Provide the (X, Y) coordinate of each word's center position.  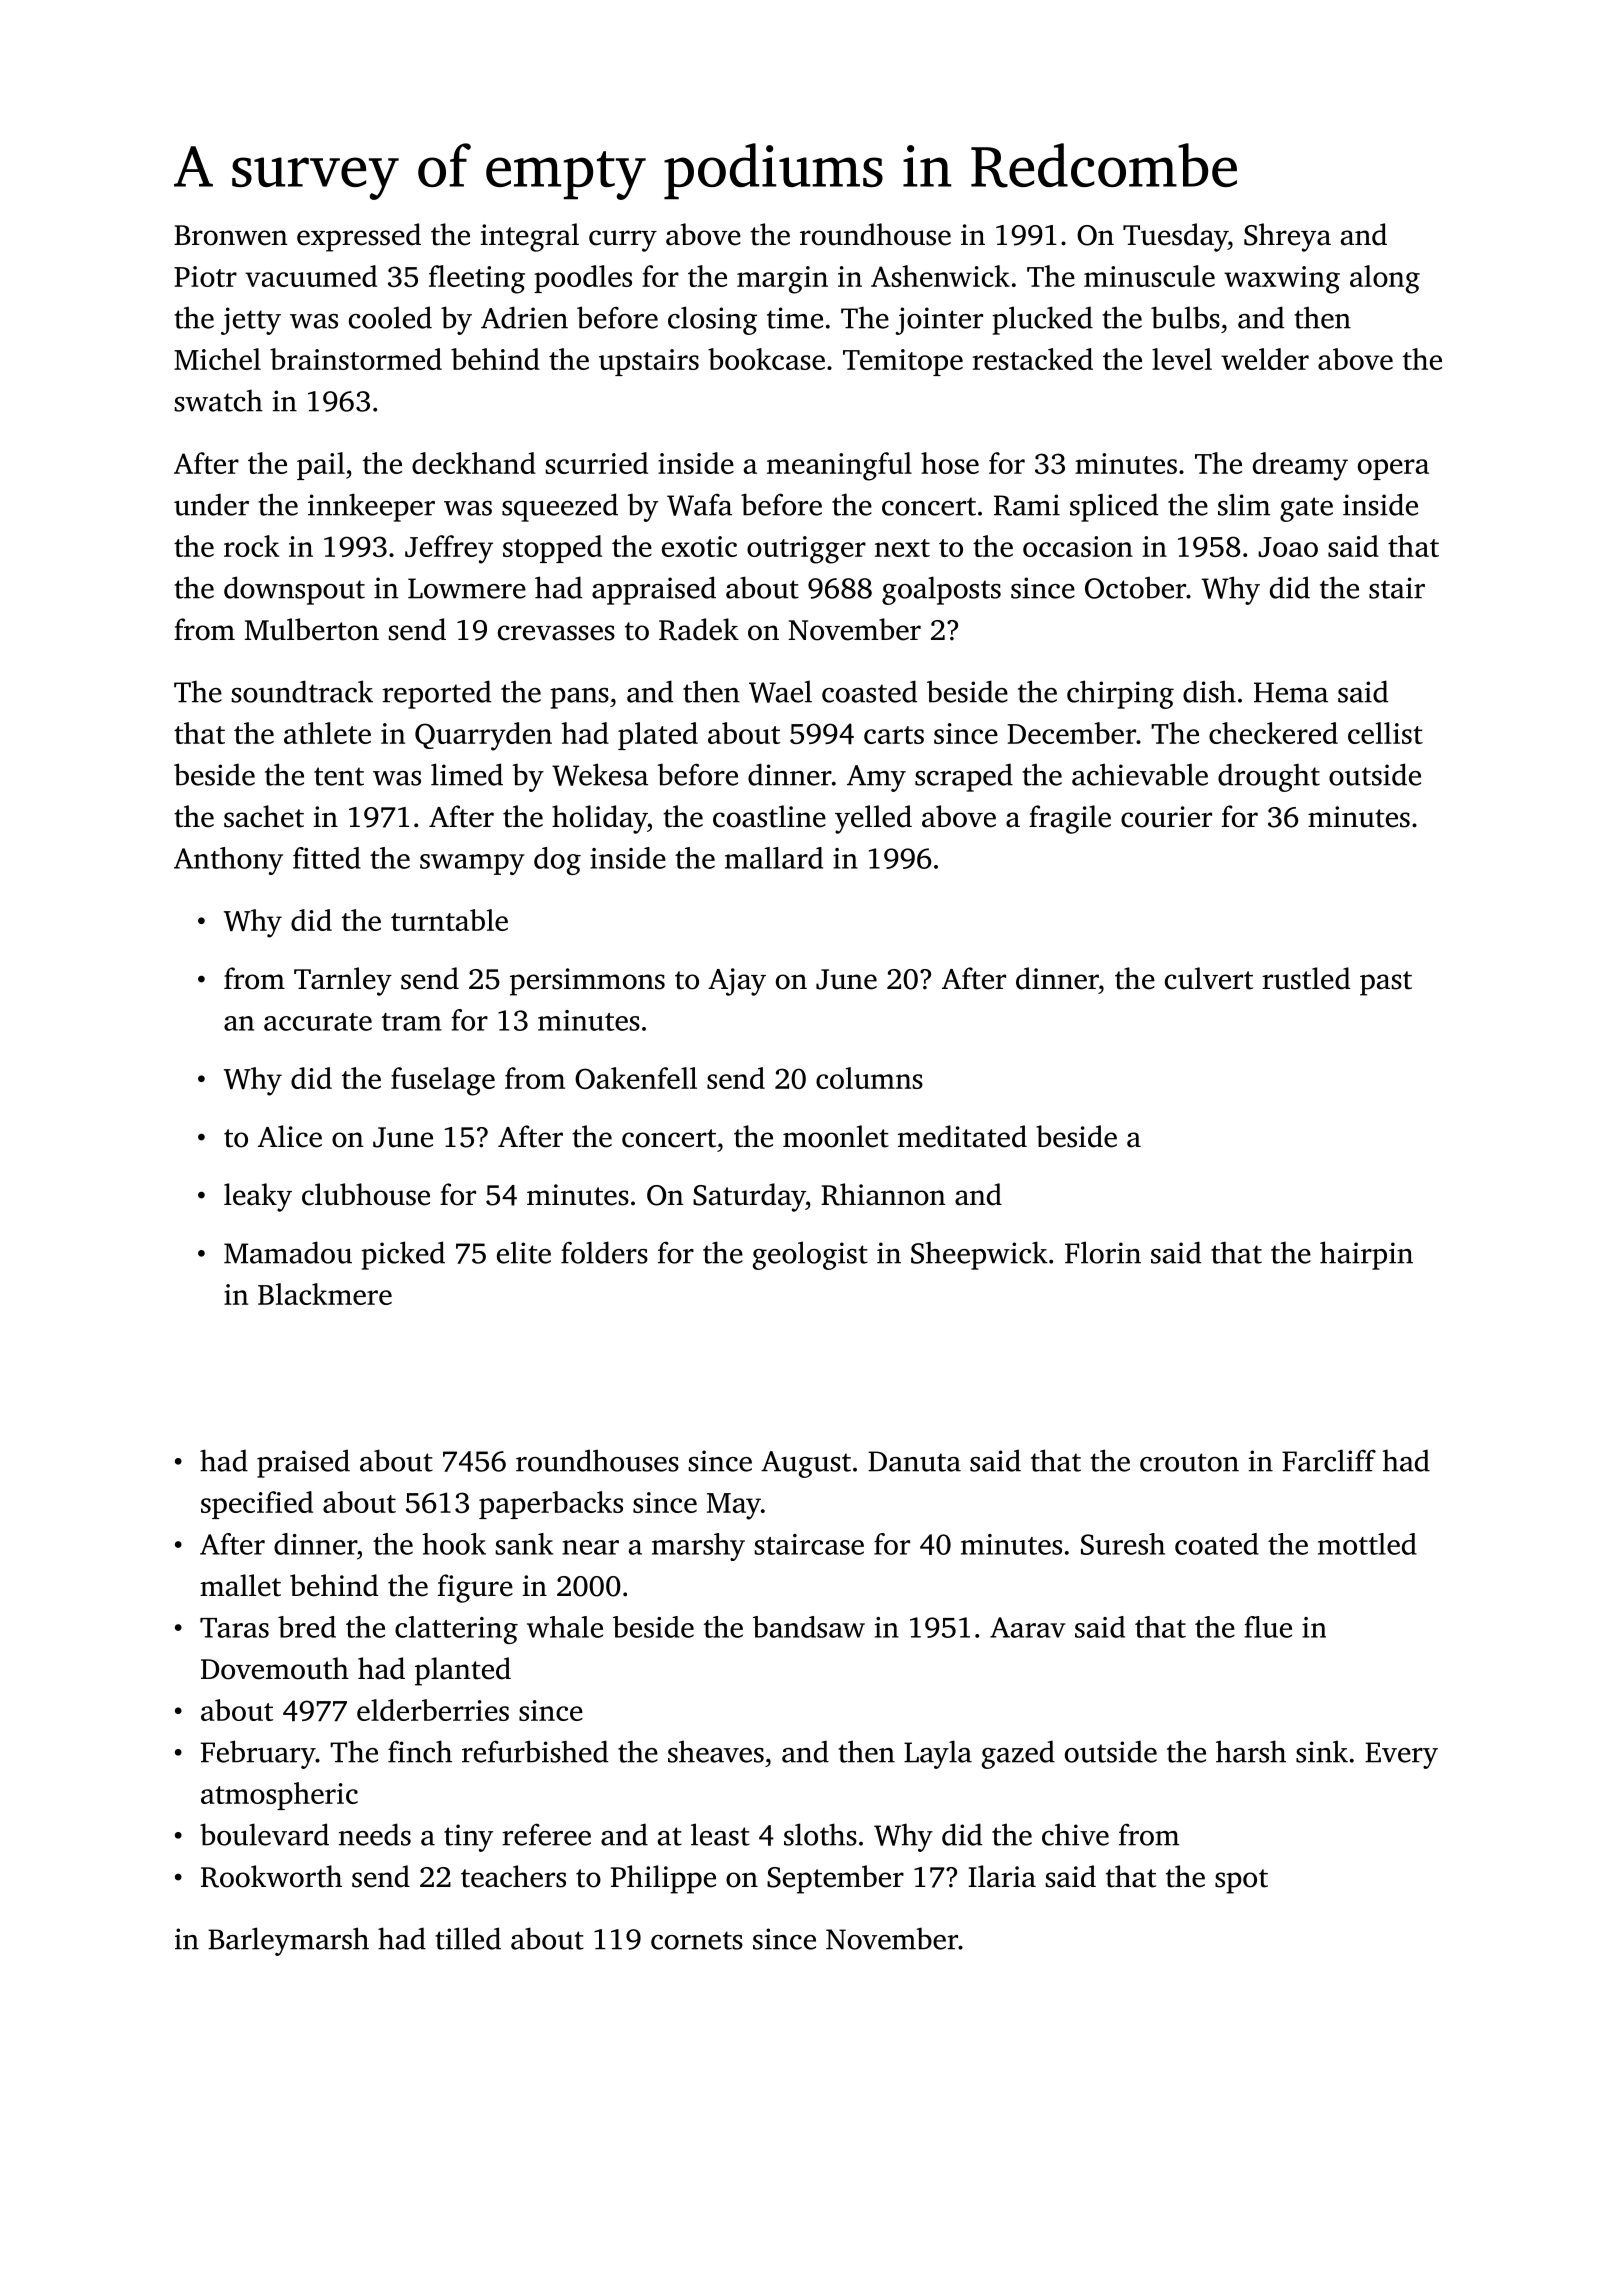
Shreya (1287, 237)
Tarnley (343, 981)
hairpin (1366, 1255)
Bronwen (231, 235)
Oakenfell (636, 1078)
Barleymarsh (288, 1941)
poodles (583, 279)
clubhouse (366, 1194)
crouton (1189, 1462)
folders (604, 1252)
